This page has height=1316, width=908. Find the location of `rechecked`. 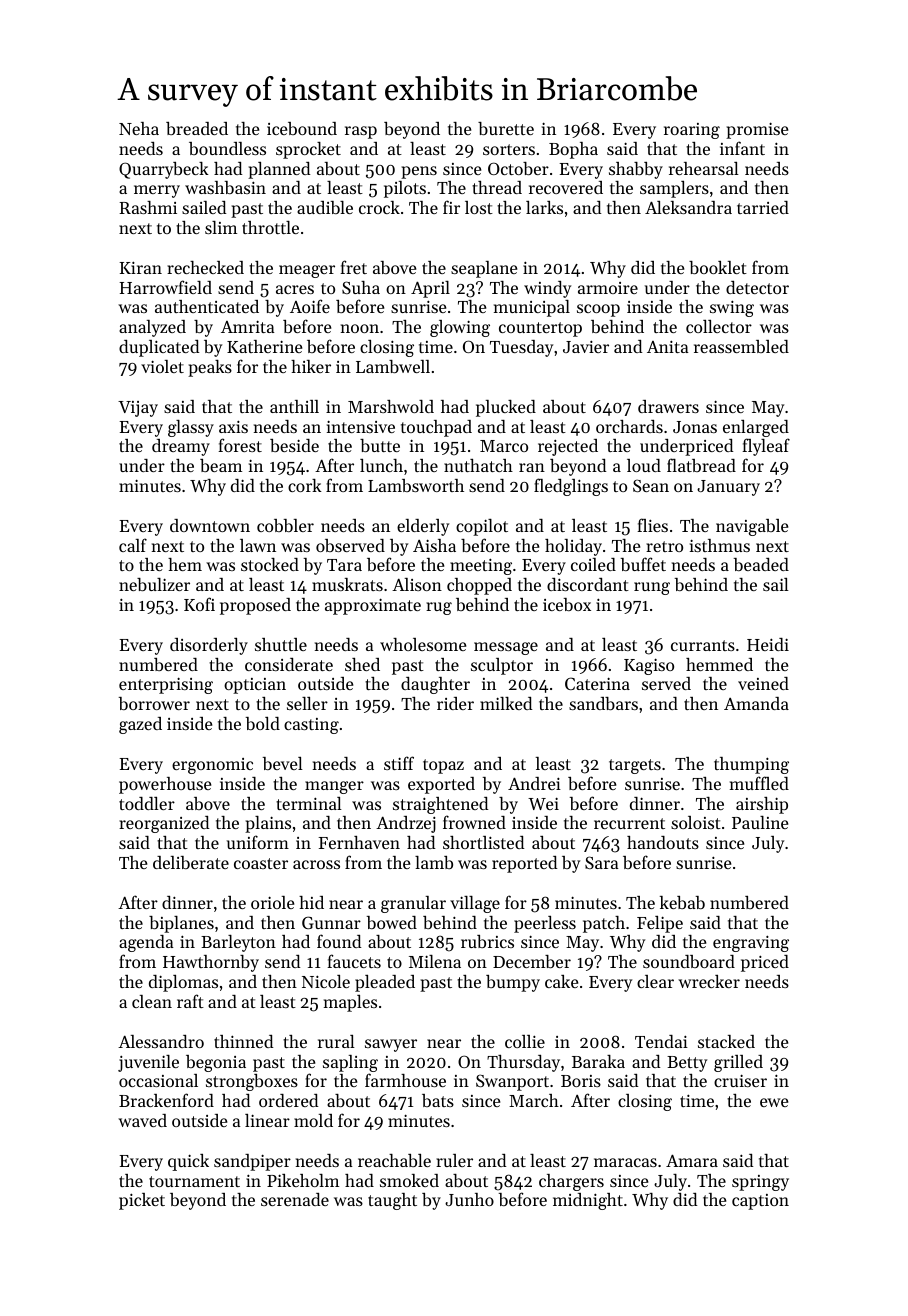

rechecked is located at coordinates (205, 267).
